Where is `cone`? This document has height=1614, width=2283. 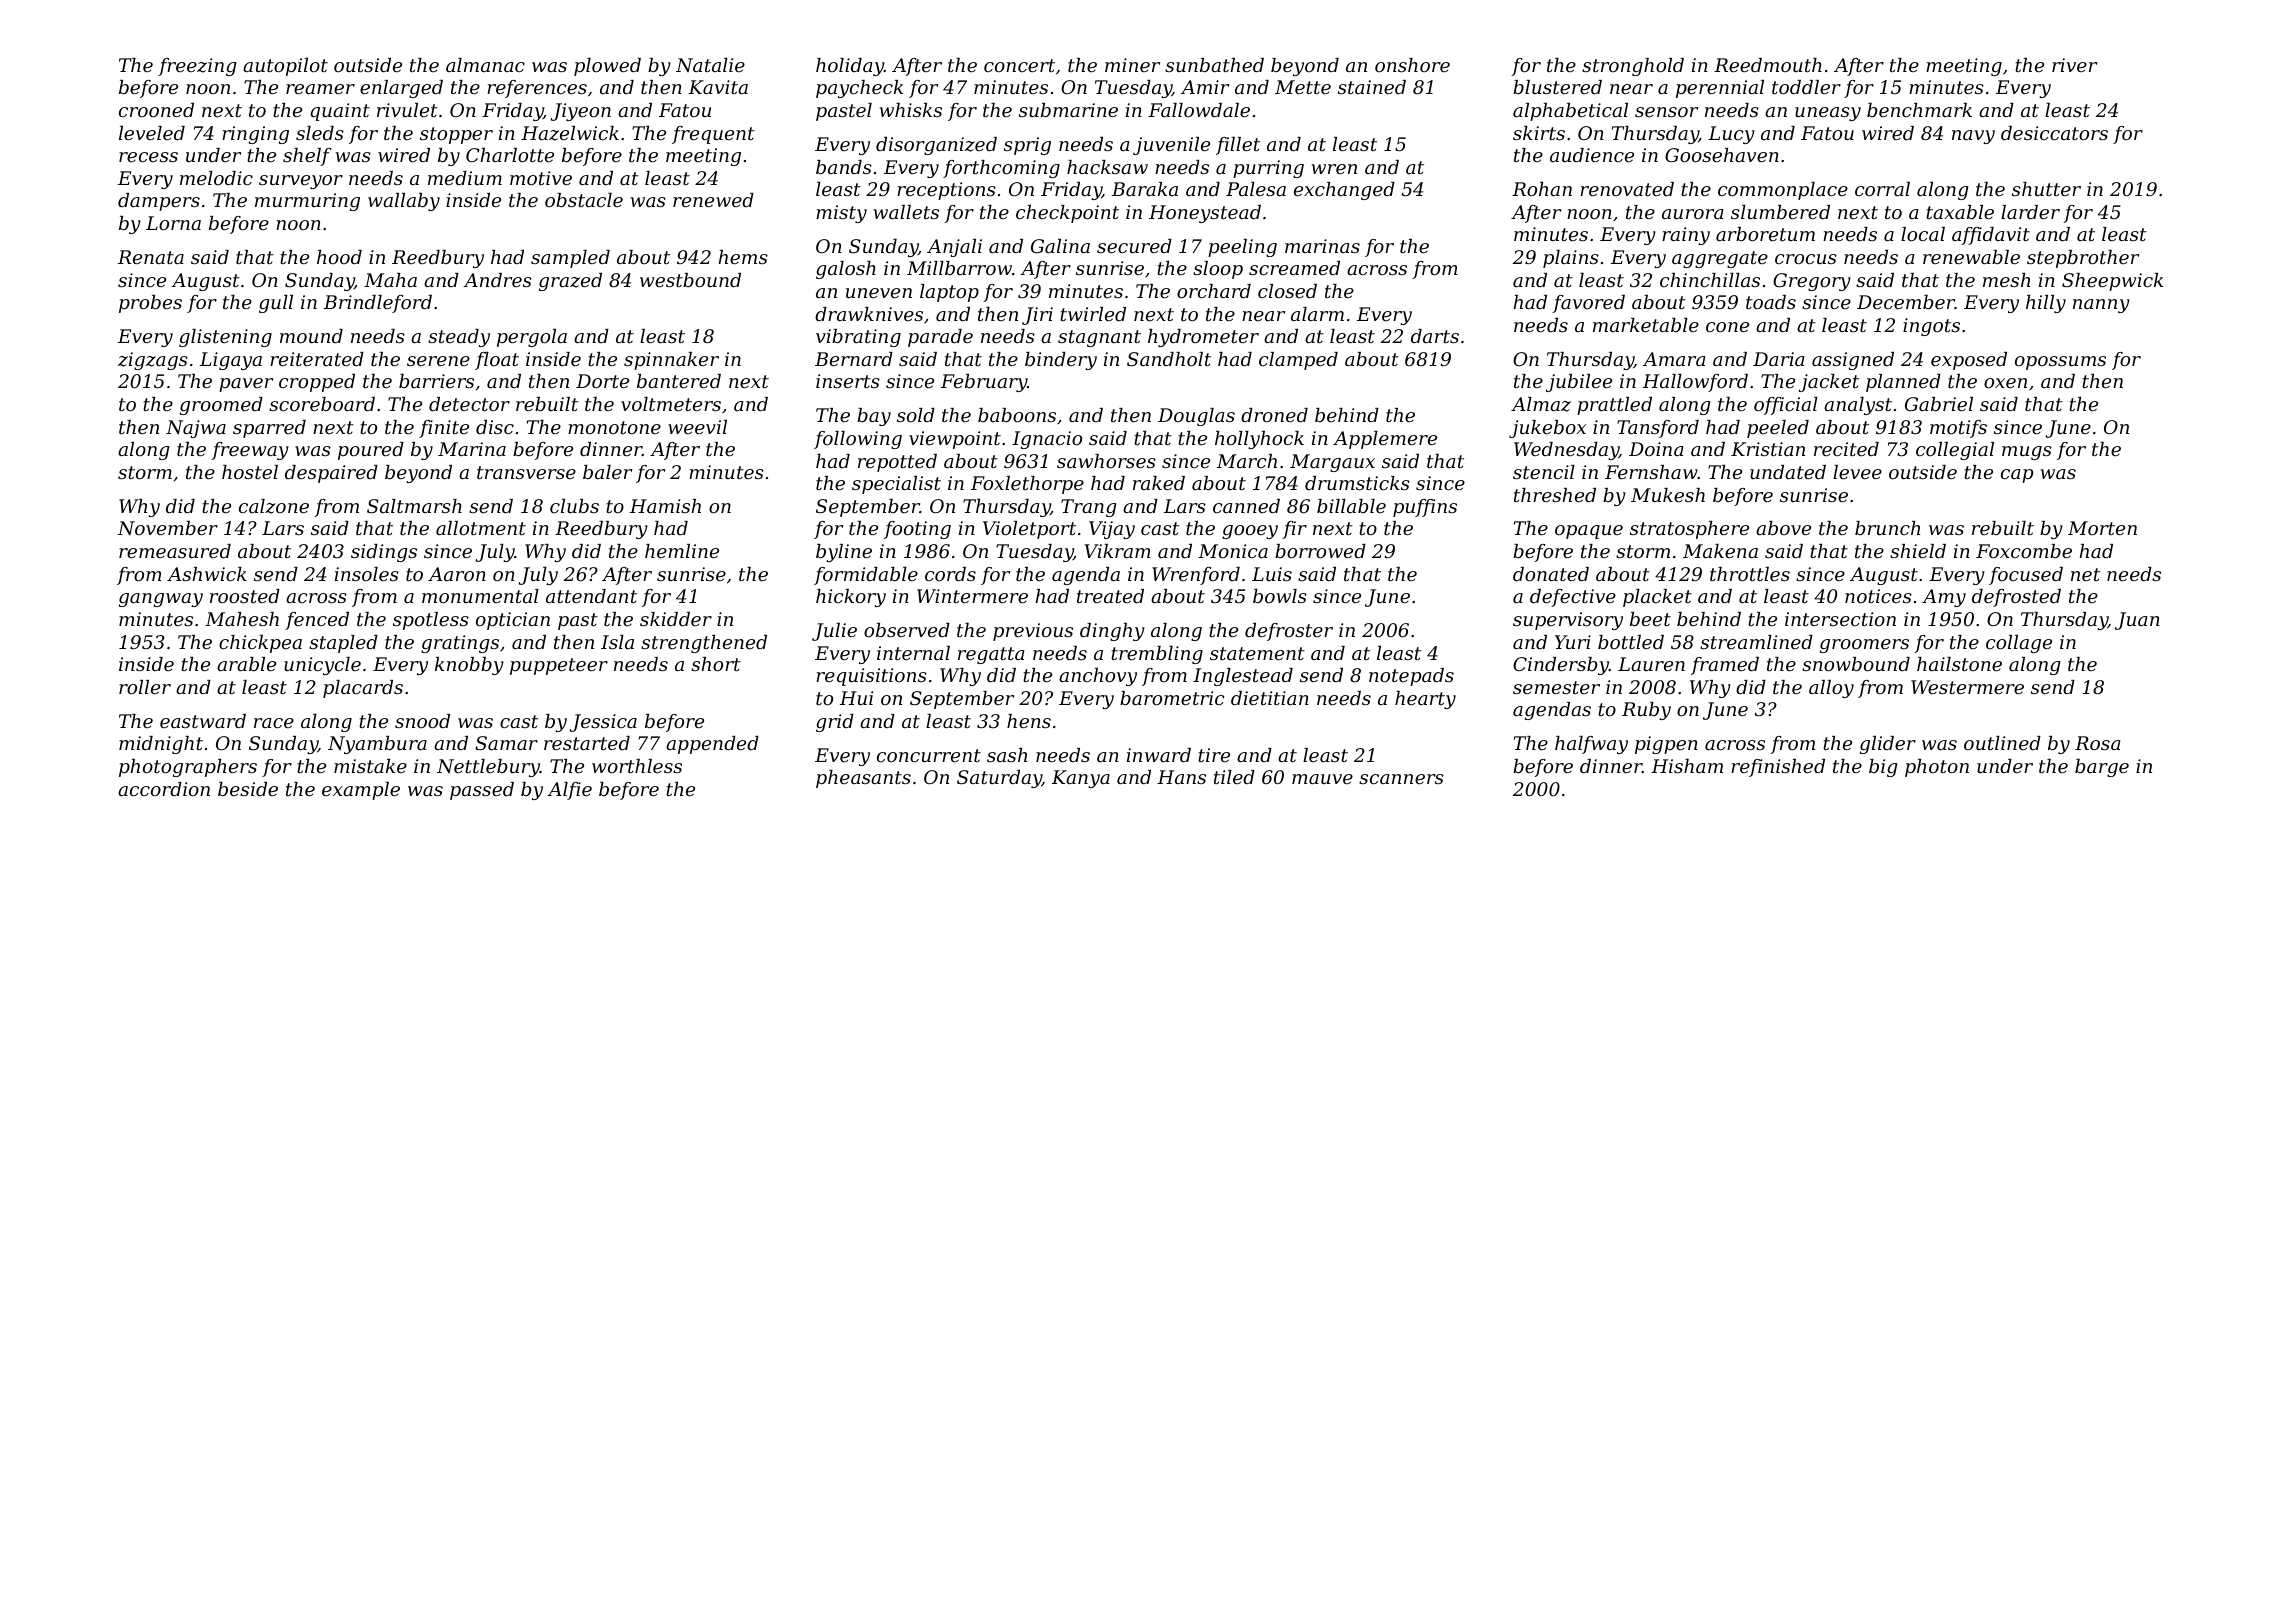 cone is located at coordinates (1727, 327).
